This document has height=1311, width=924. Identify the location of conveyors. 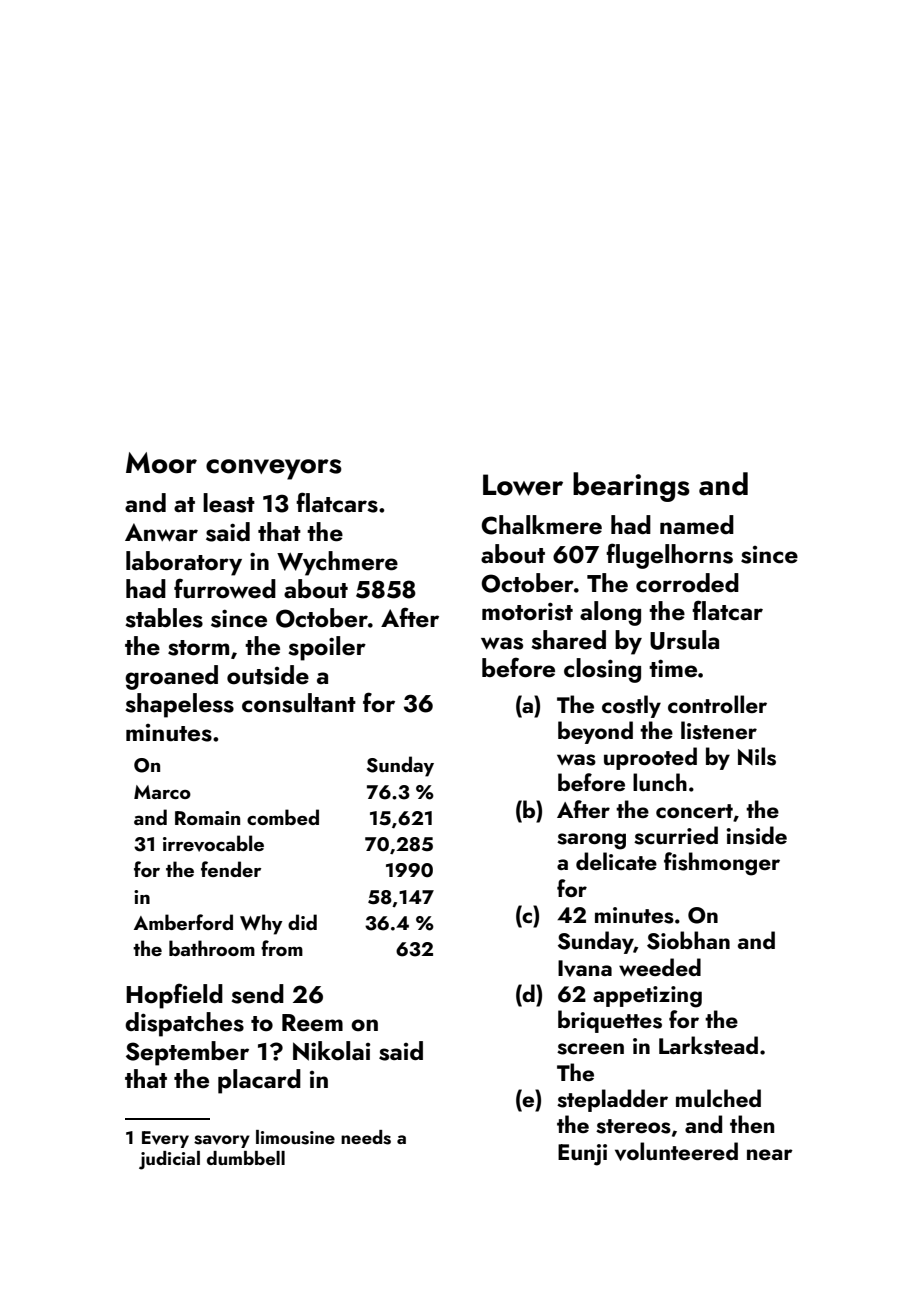
(274, 469).
